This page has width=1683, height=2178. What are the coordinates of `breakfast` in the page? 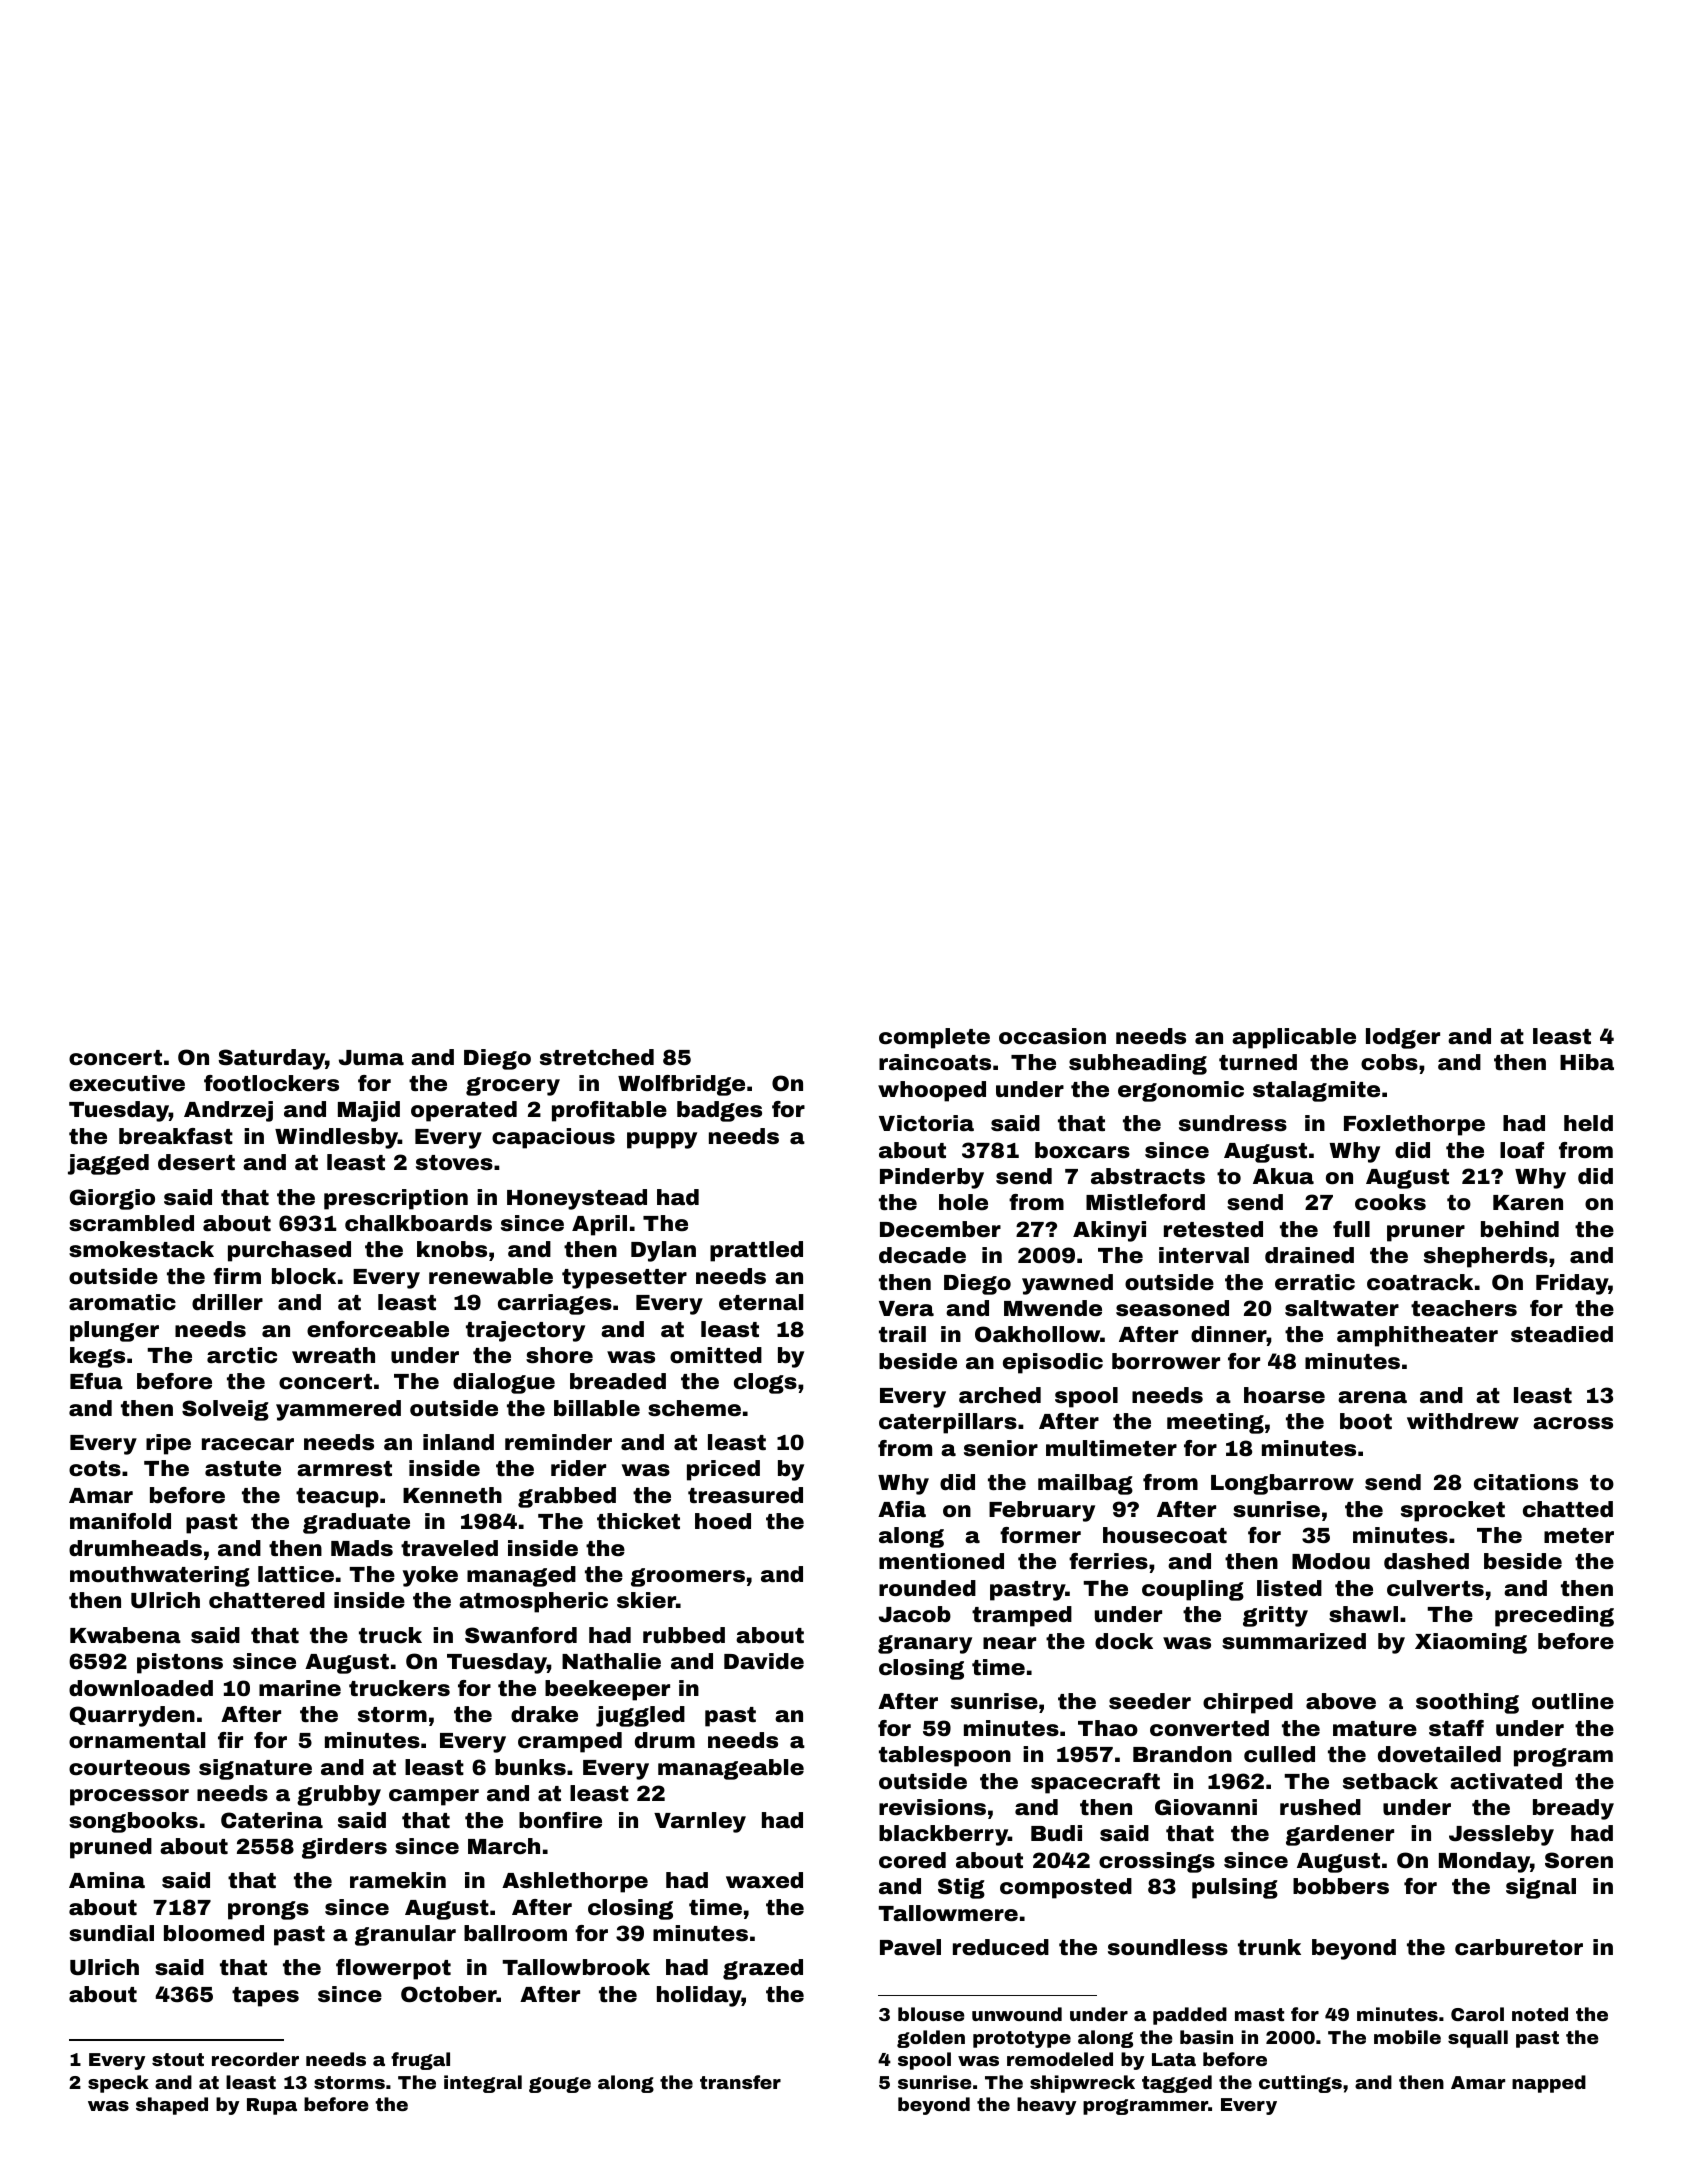 It's located at (176, 1136).
